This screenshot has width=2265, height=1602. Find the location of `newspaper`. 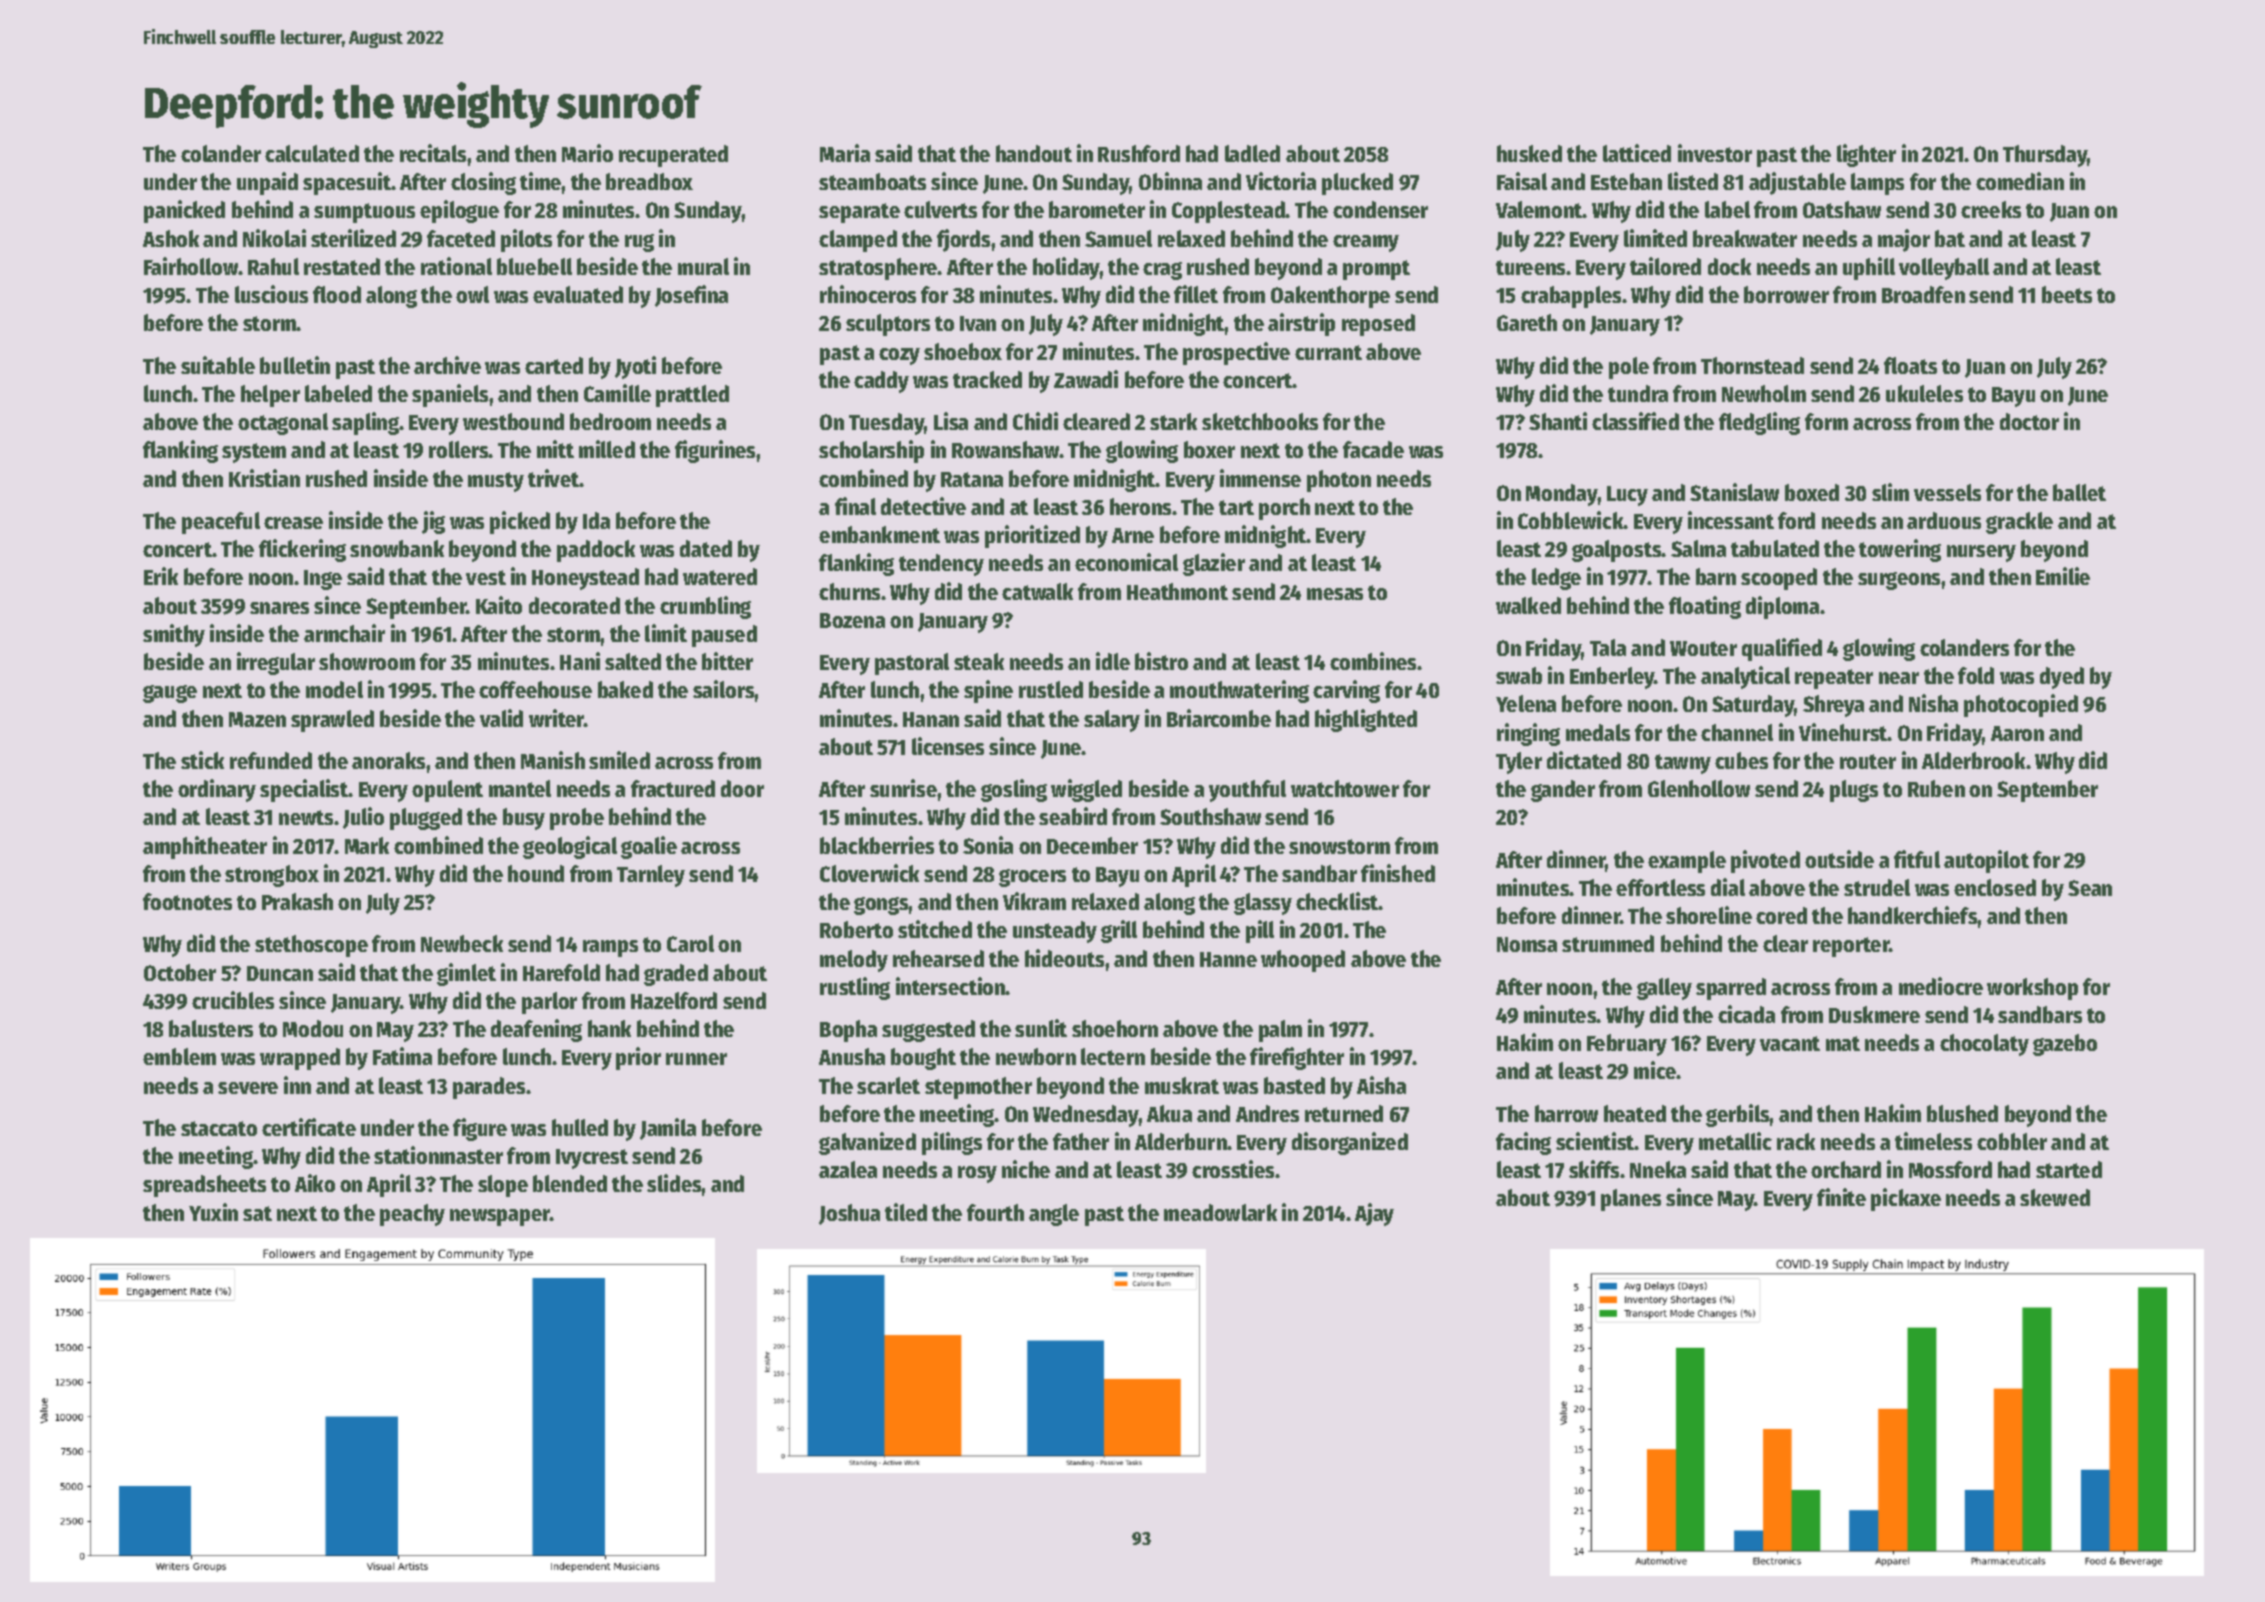

newspaper is located at coordinates (500, 1217).
